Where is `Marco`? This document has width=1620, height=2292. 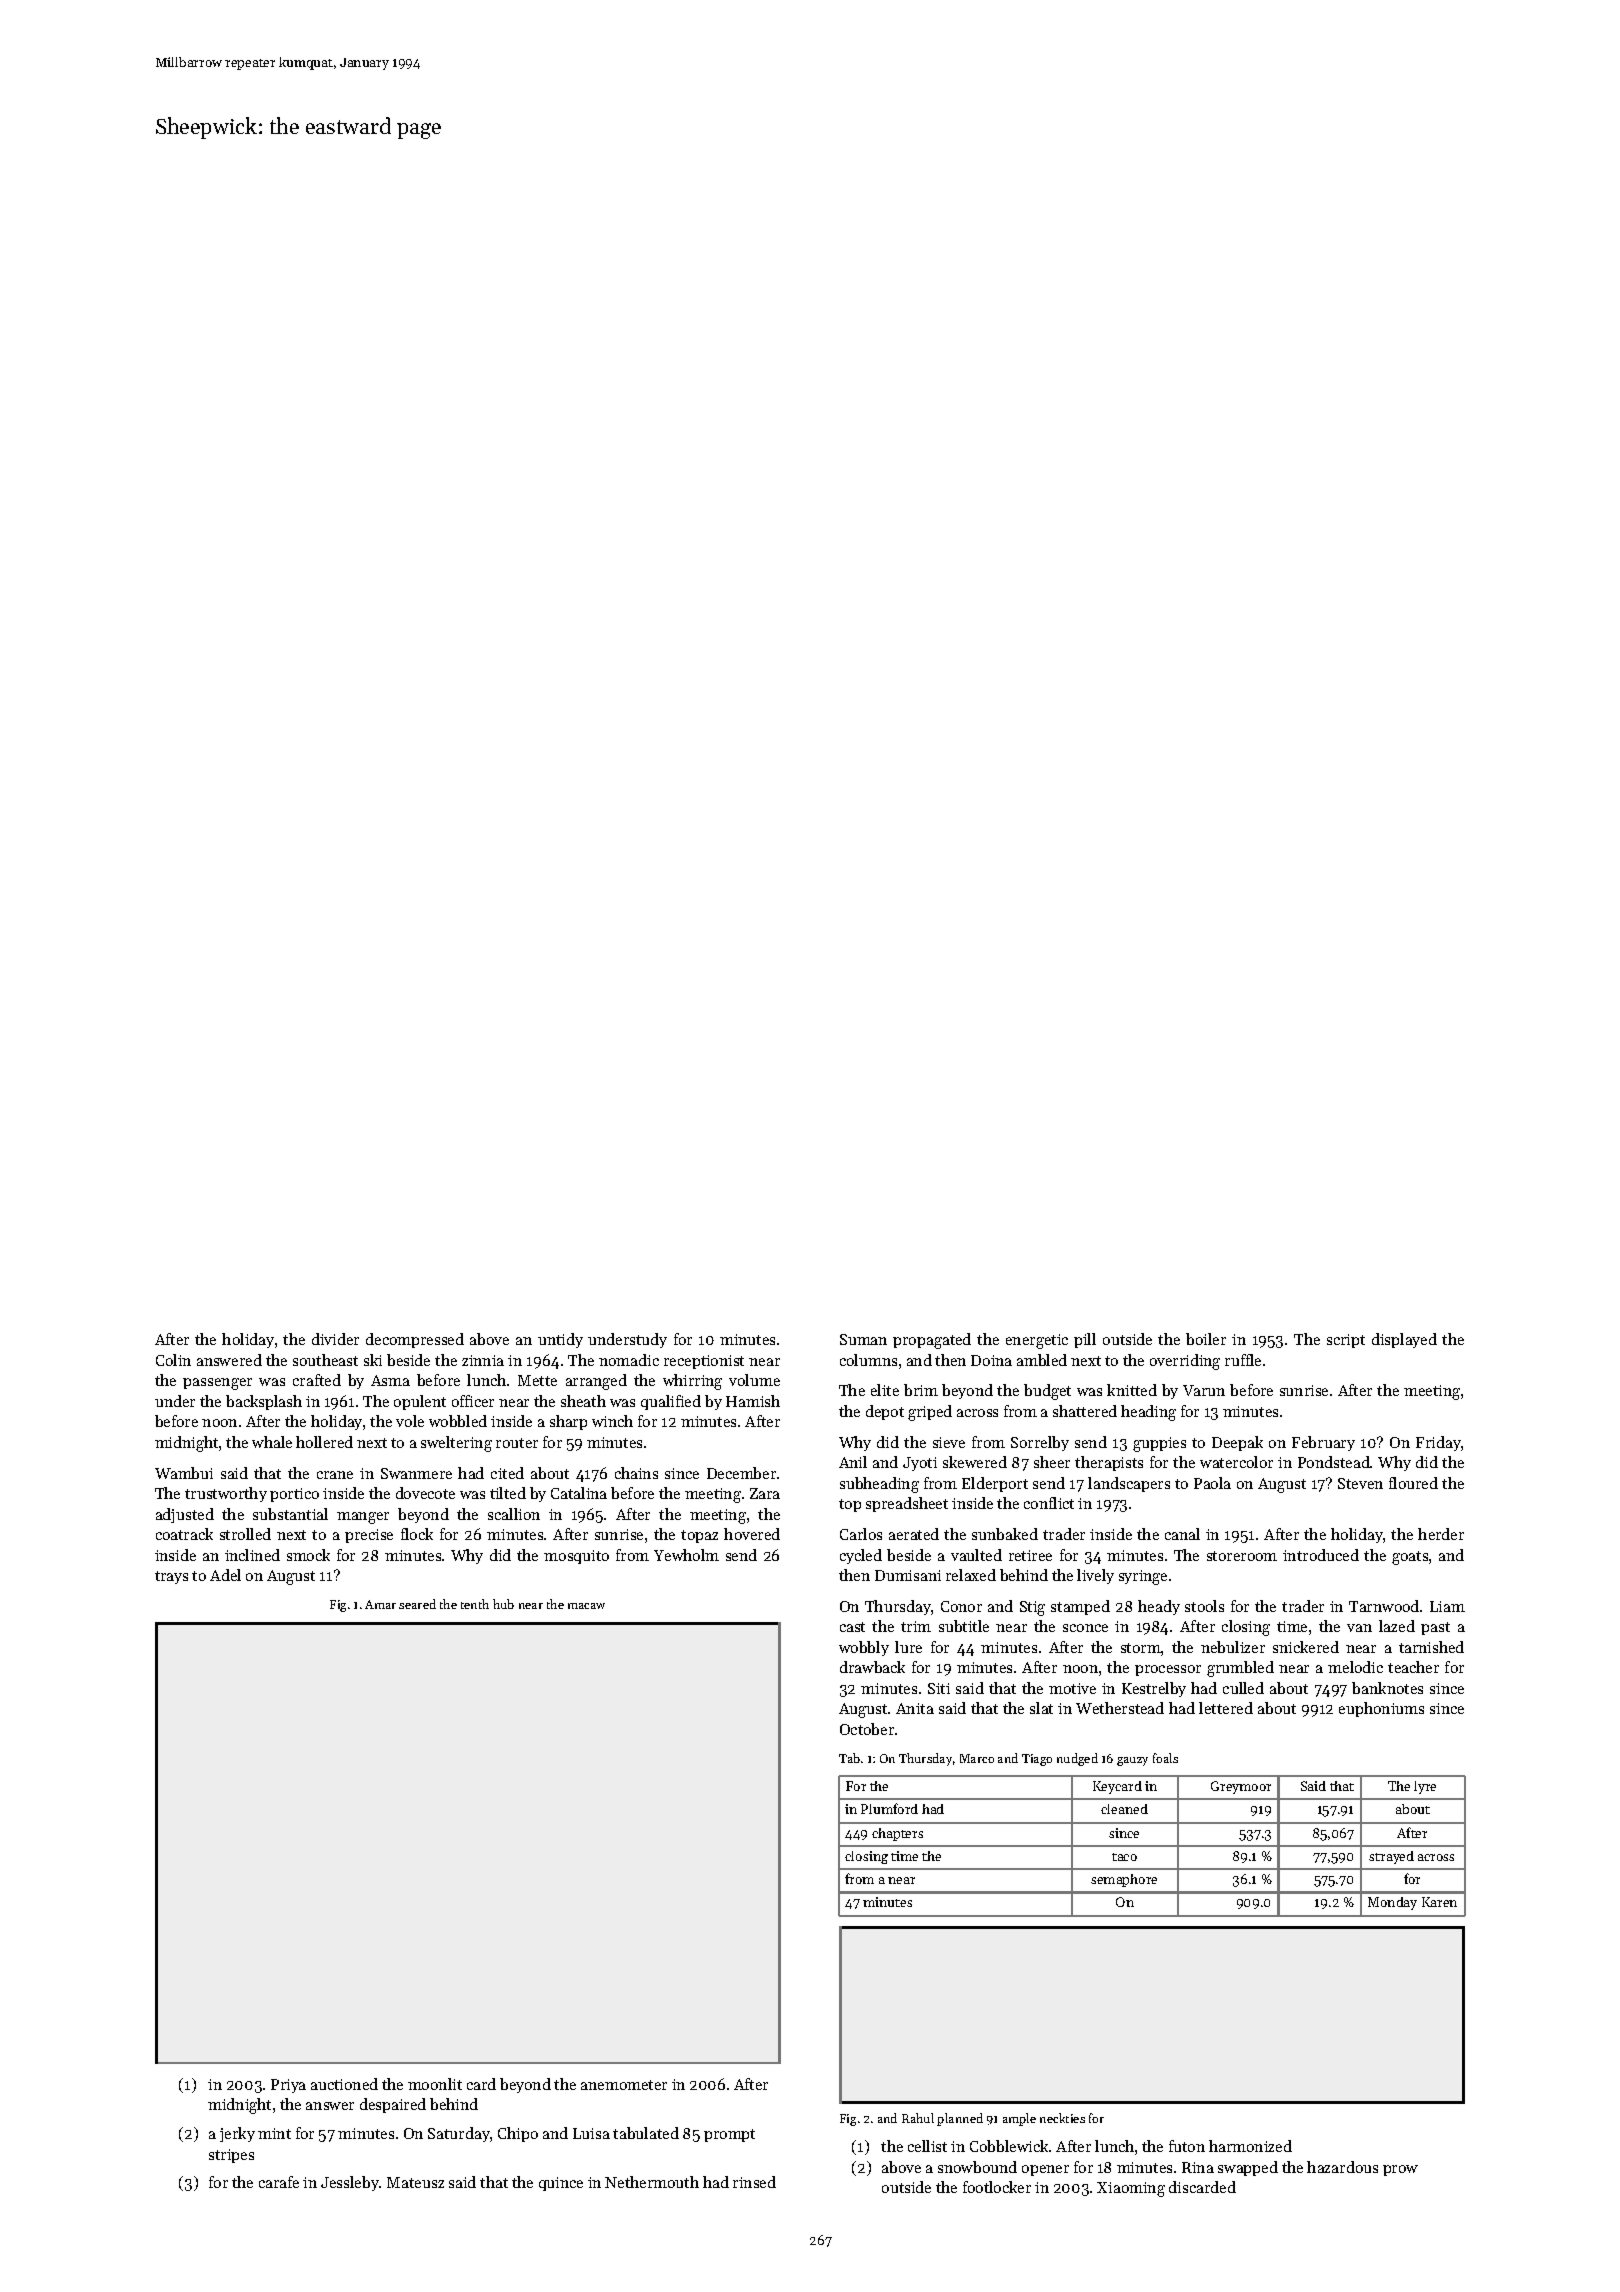
Marco is located at coordinates (977, 1758).
